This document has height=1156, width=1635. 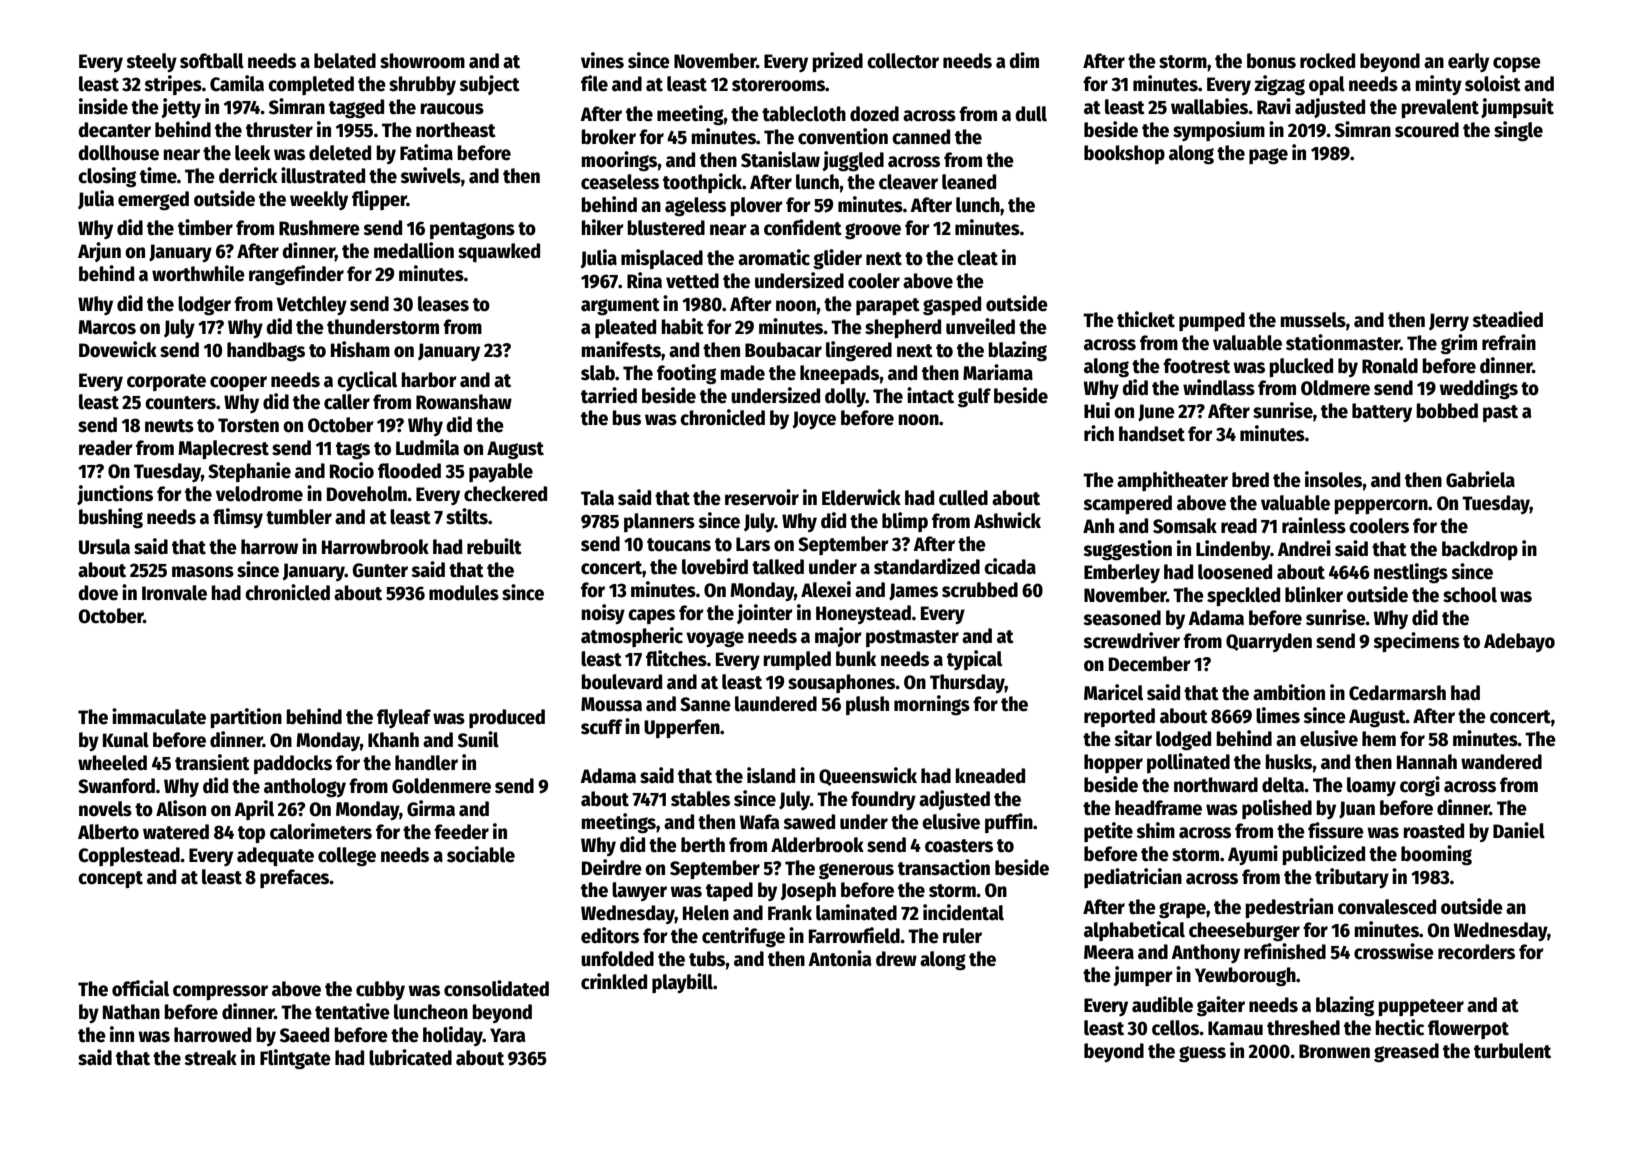 What do you see at coordinates (1518, 131) in the document?
I see `single` at bounding box center [1518, 131].
